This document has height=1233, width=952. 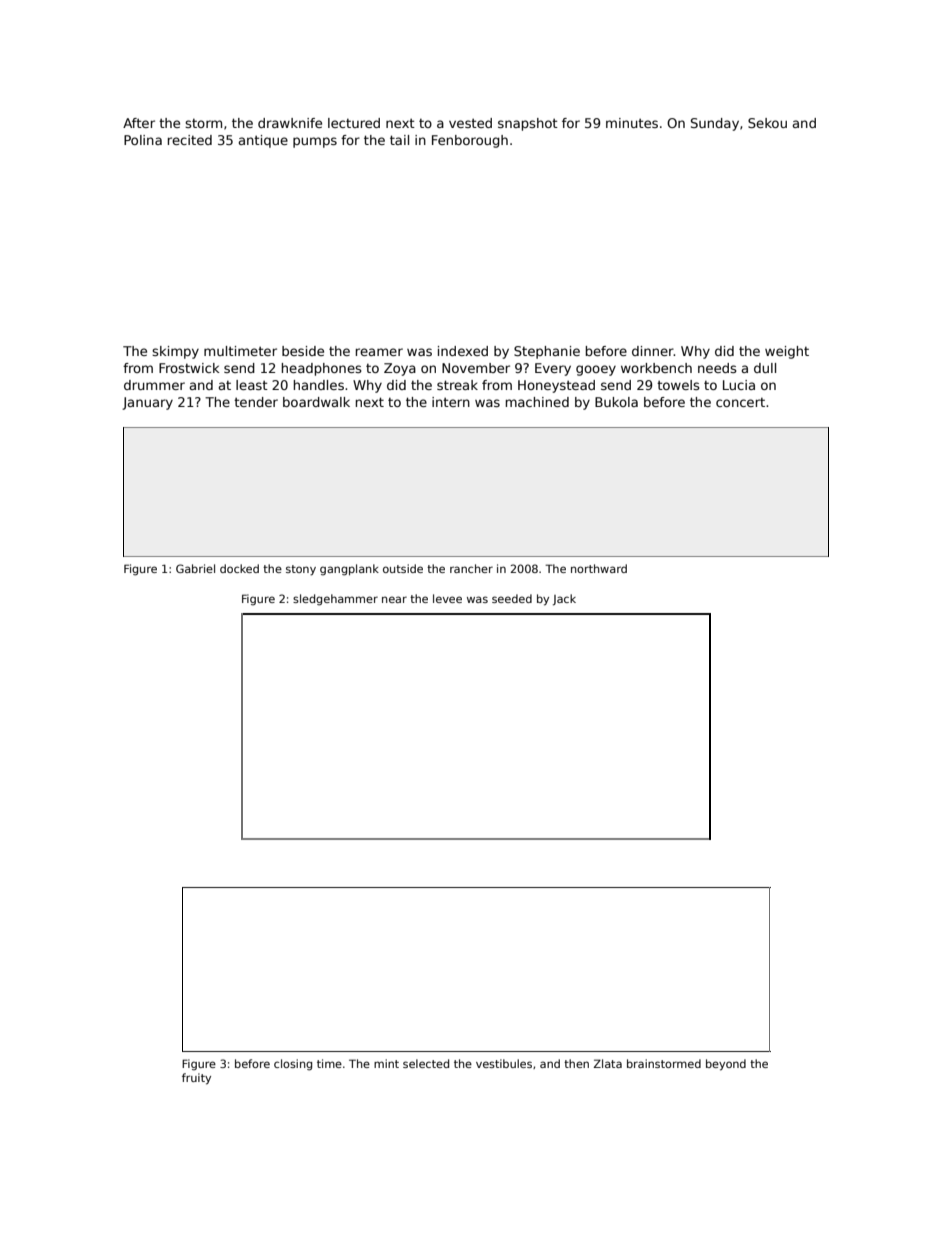 What do you see at coordinates (403, 568) in the document?
I see `outside` at bounding box center [403, 568].
